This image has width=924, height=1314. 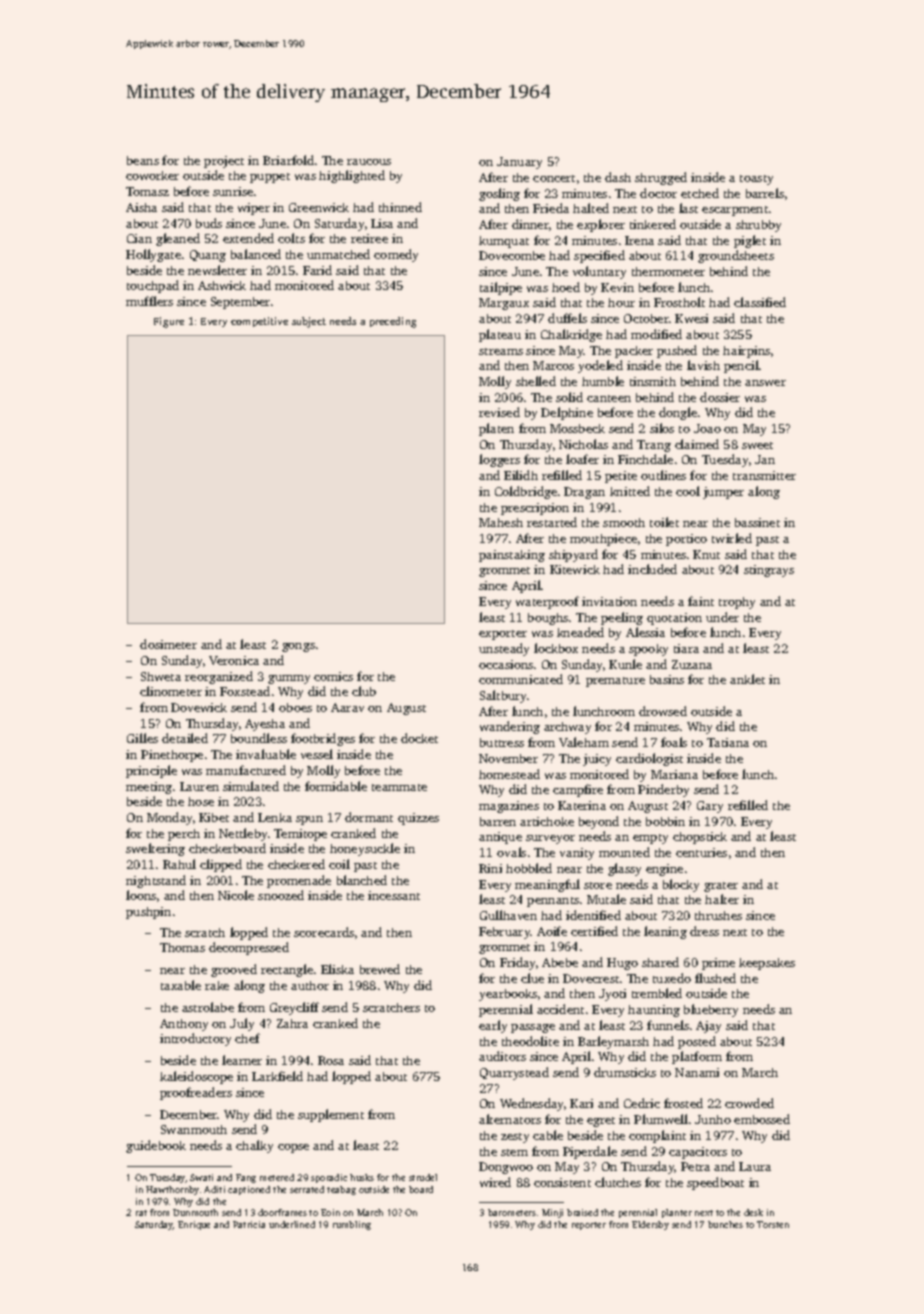 I want to click on unsteady, so click(x=504, y=649).
